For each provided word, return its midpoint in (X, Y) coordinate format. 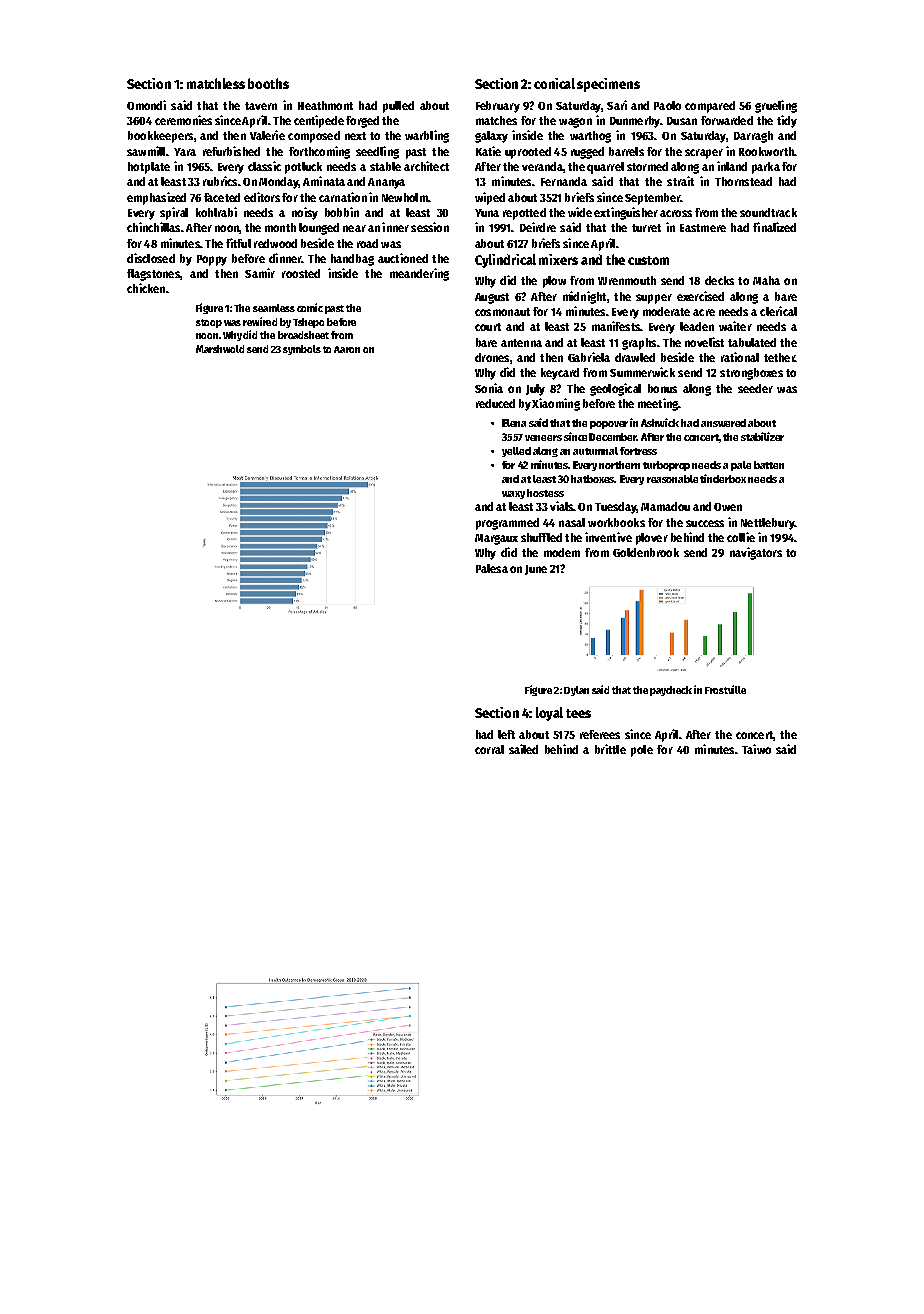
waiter (735, 326)
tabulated (752, 342)
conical (554, 83)
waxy (513, 495)
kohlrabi (216, 212)
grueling (776, 106)
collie (741, 537)
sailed (523, 749)
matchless (216, 83)
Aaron (347, 349)
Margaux (496, 539)
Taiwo (756, 749)
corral (489, 749)
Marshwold (220, 349)
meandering (419, 274)
